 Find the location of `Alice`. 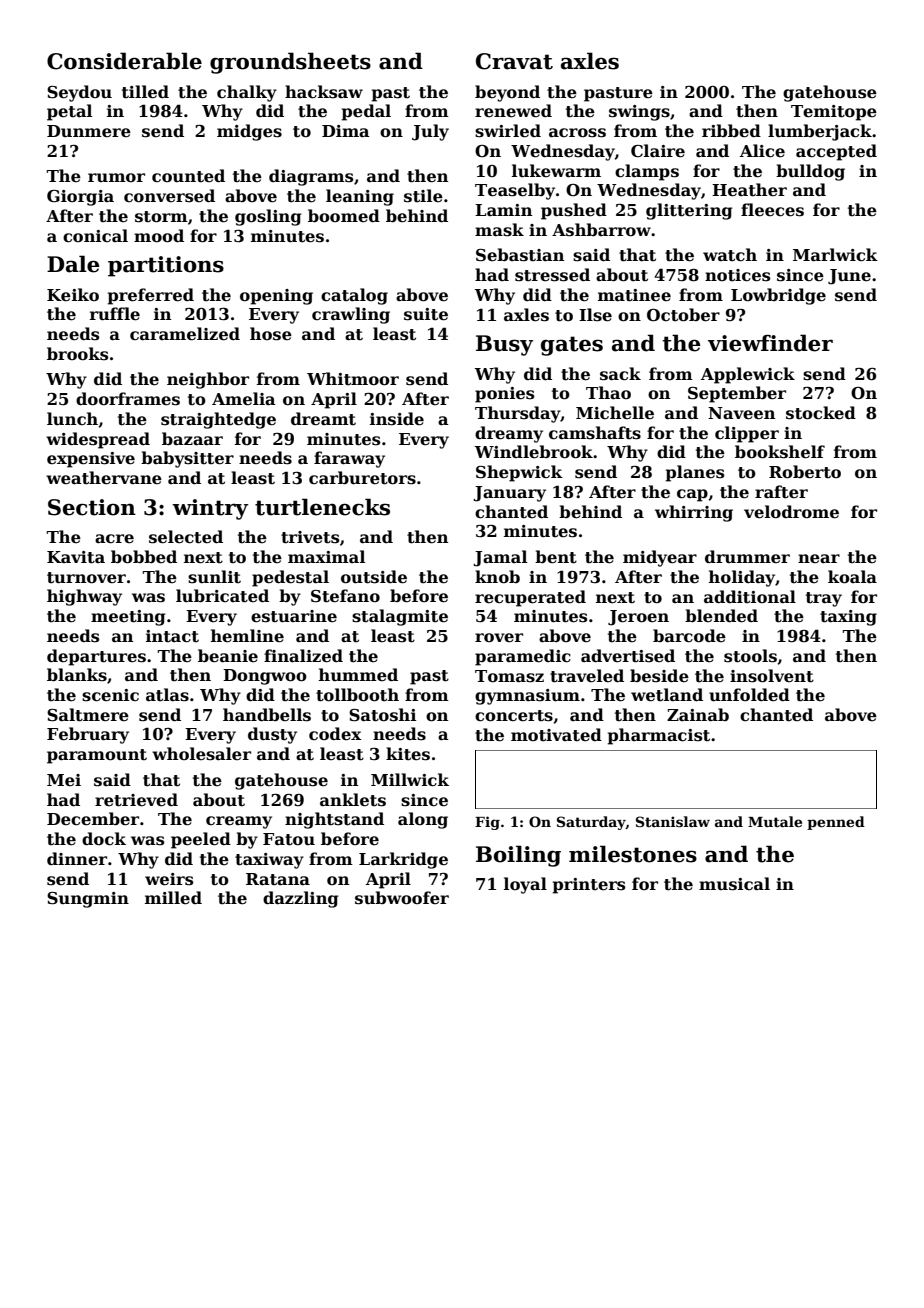

Alice is located at coordinates (762, 151).
